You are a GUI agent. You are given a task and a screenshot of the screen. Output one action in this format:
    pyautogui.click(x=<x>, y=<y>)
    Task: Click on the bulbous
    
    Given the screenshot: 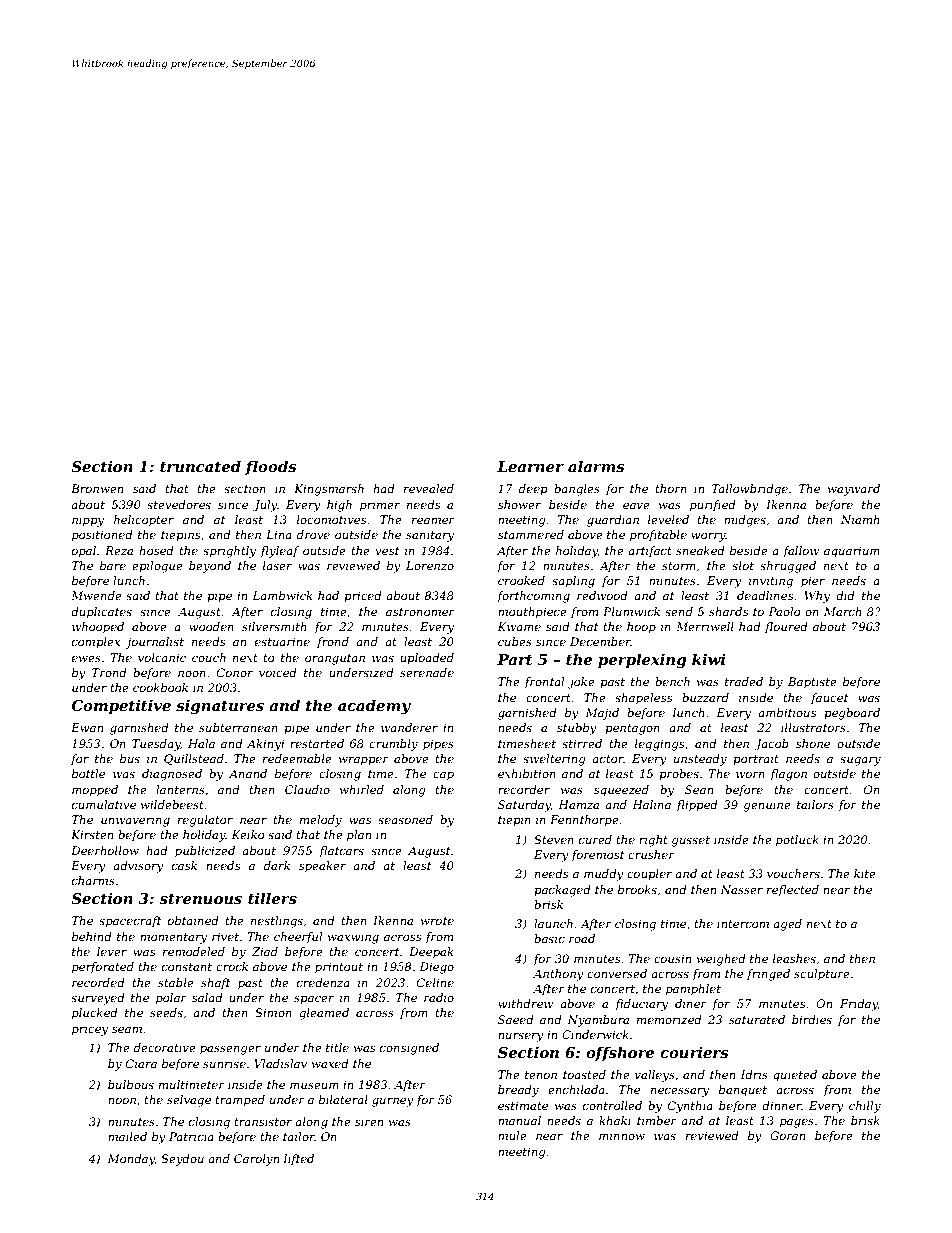 What is the action you would take?
    pyautogui.click(x=131, y=1084)
